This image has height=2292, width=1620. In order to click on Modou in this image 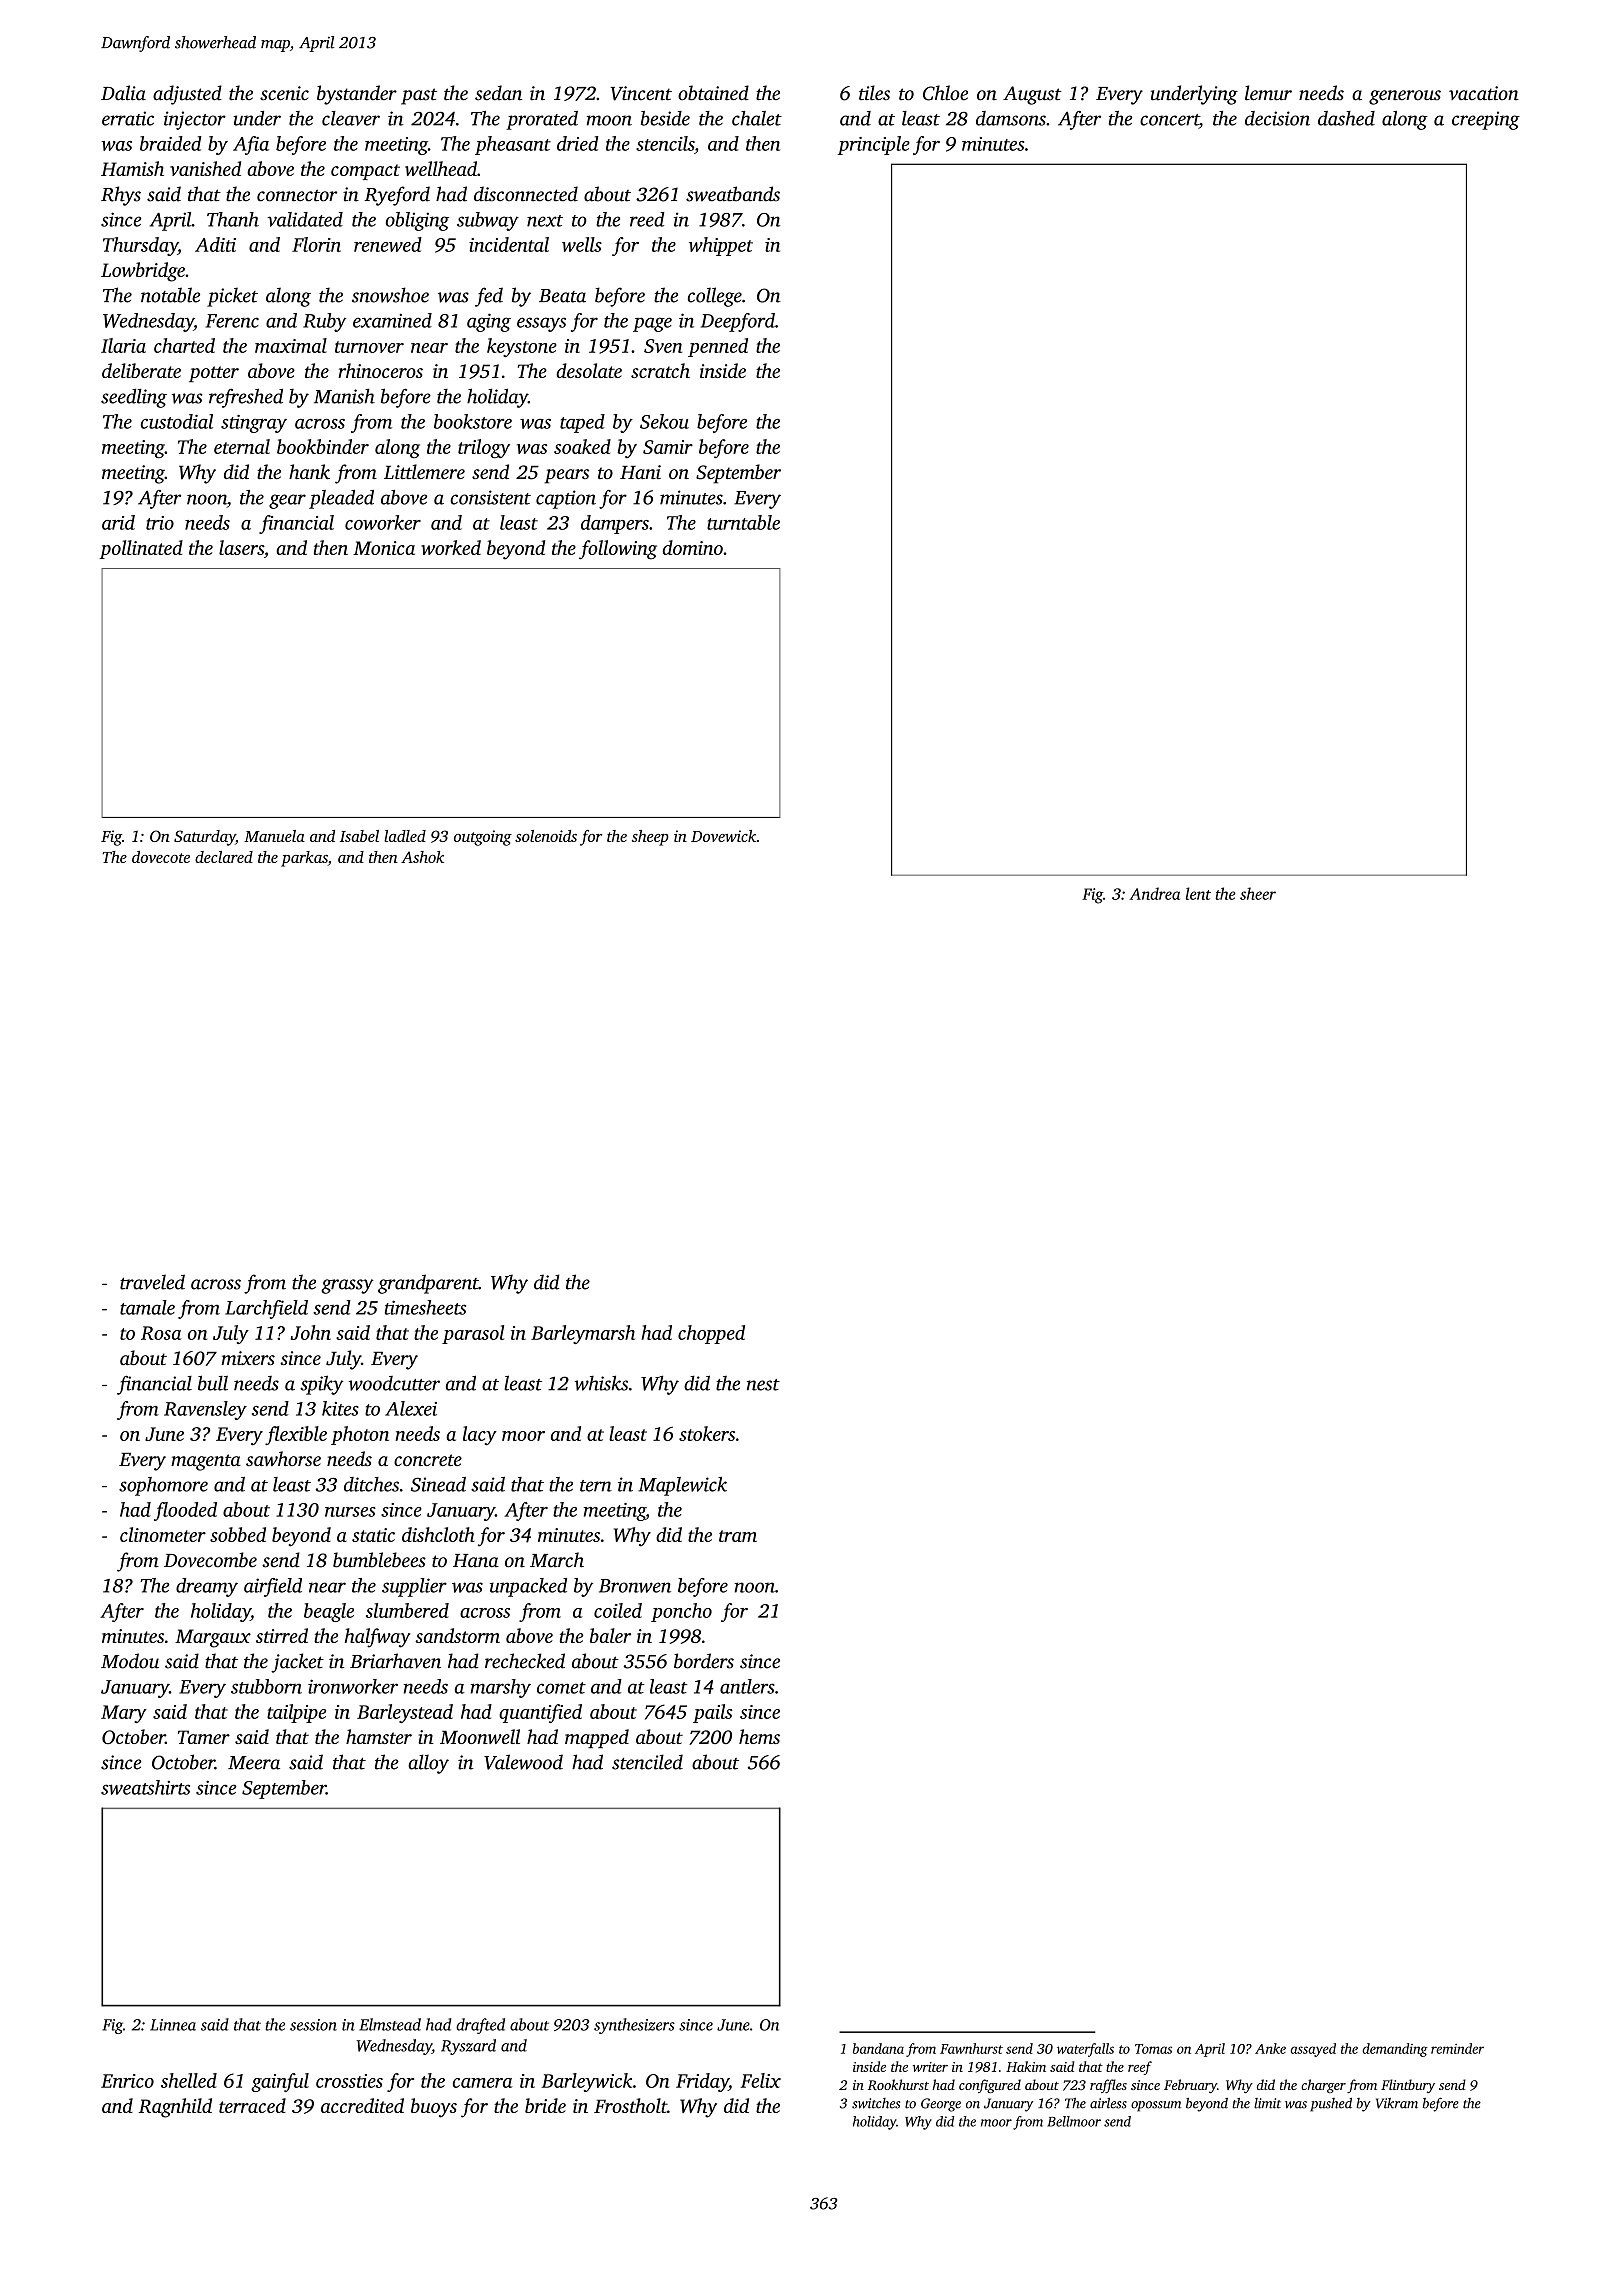, I will do `click(130, 1661)`.
